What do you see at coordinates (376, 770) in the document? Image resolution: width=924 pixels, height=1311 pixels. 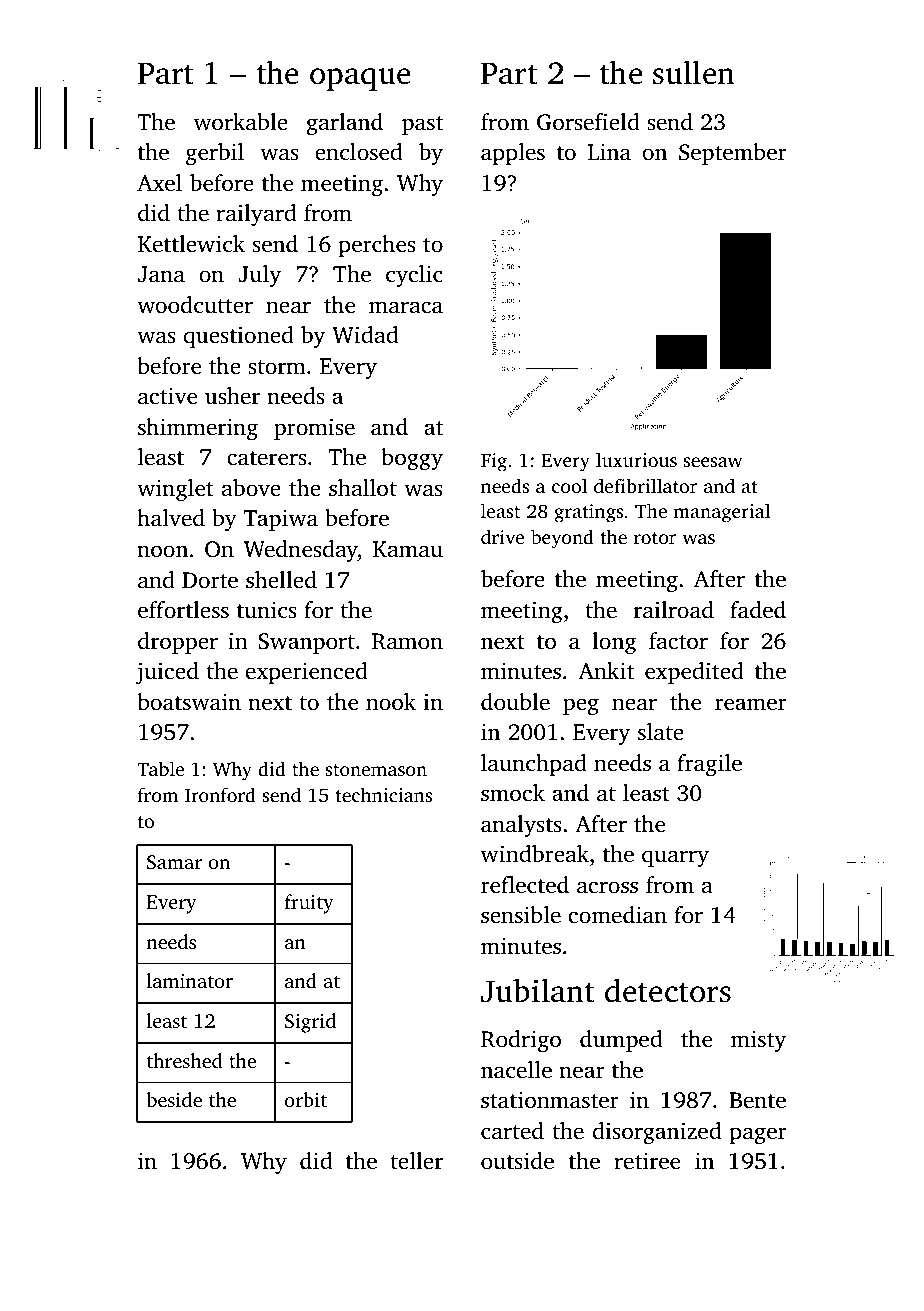 I see `stonemason` at bounding box center [376, 770].
